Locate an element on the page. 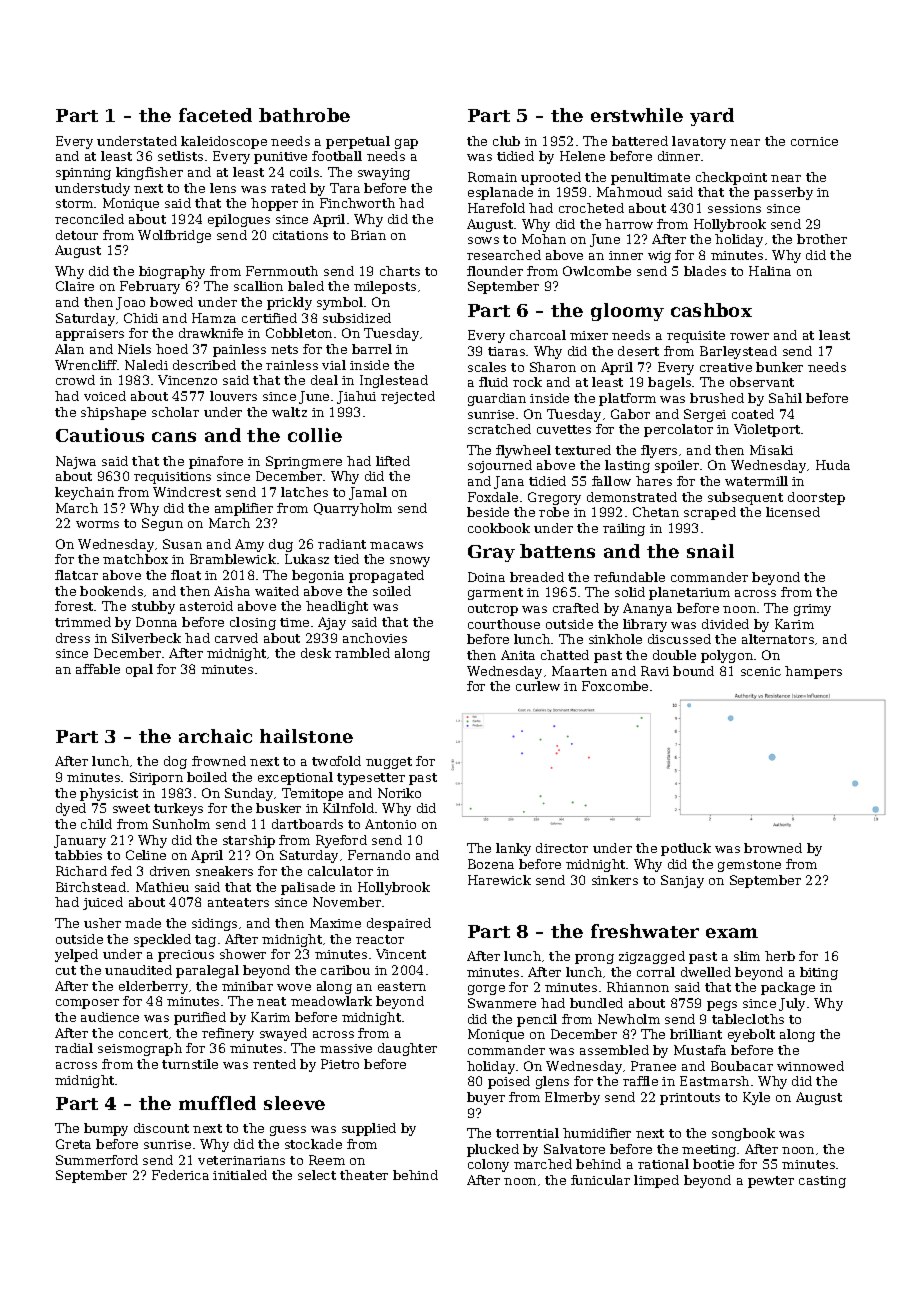 This document has height=1316, width=908. researched is located at coordinates (504, 255).
